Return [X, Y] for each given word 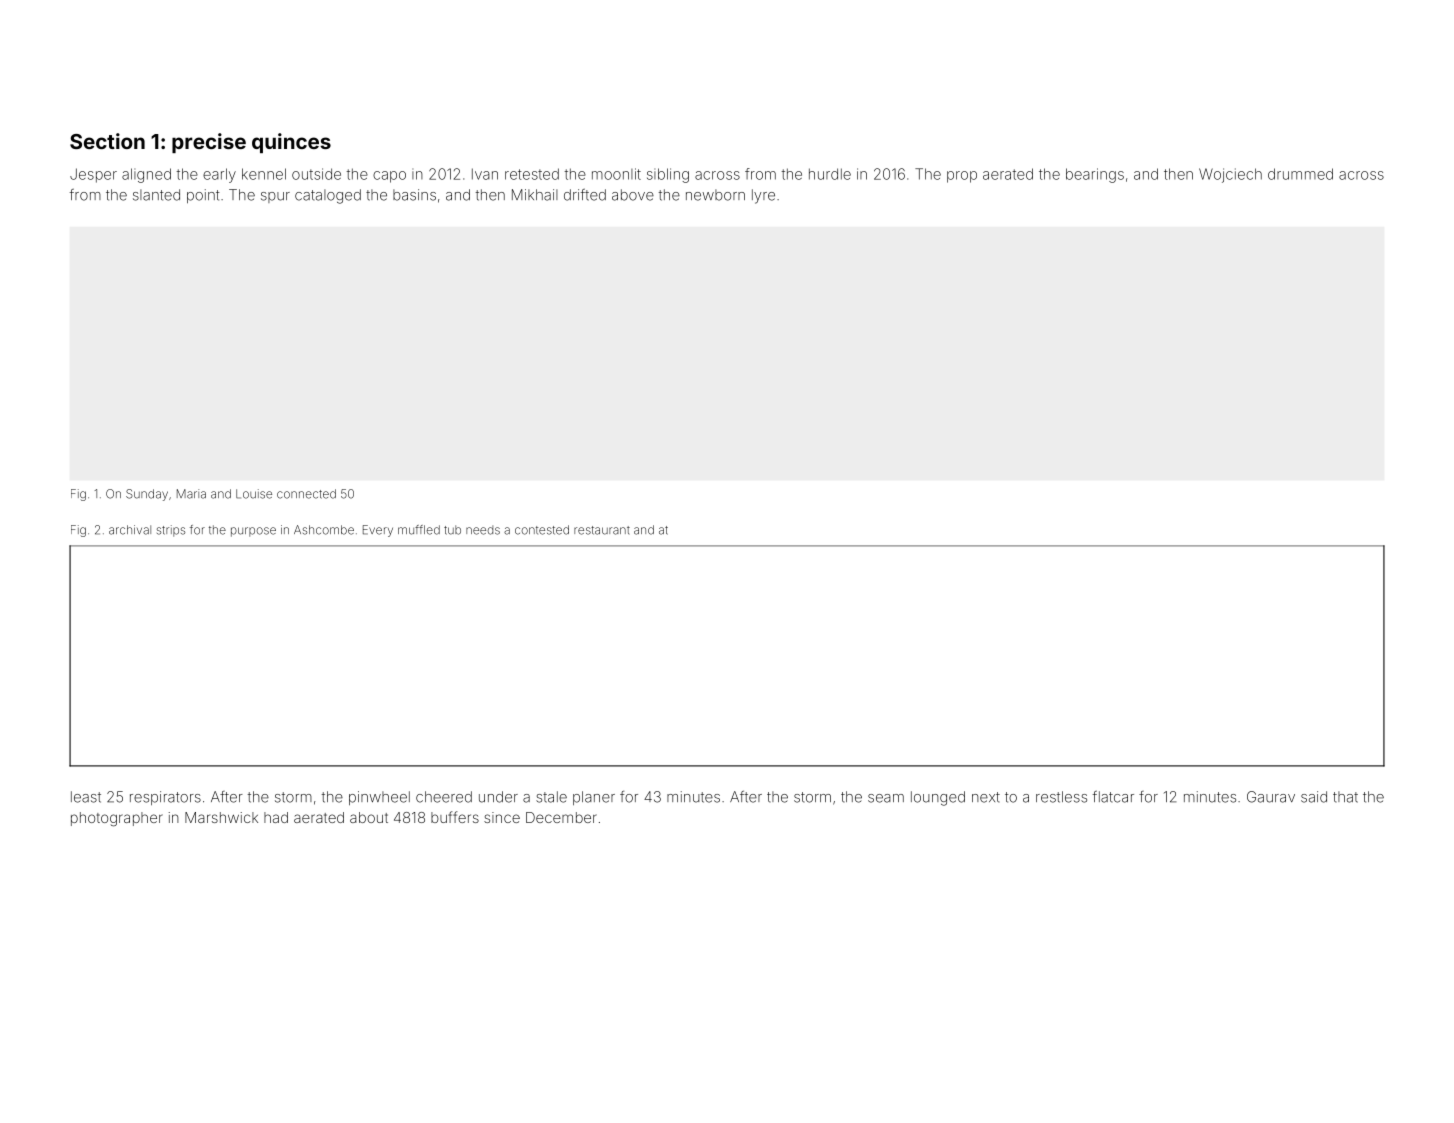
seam [886, 798]
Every [378, 531]
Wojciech [1230, 175]
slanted [156, 195]
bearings [1095, 175]
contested [542, 530]
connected [306, 494]
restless [1061, 797]
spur [275, 197]
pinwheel [379, 798]
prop [962, 177]
